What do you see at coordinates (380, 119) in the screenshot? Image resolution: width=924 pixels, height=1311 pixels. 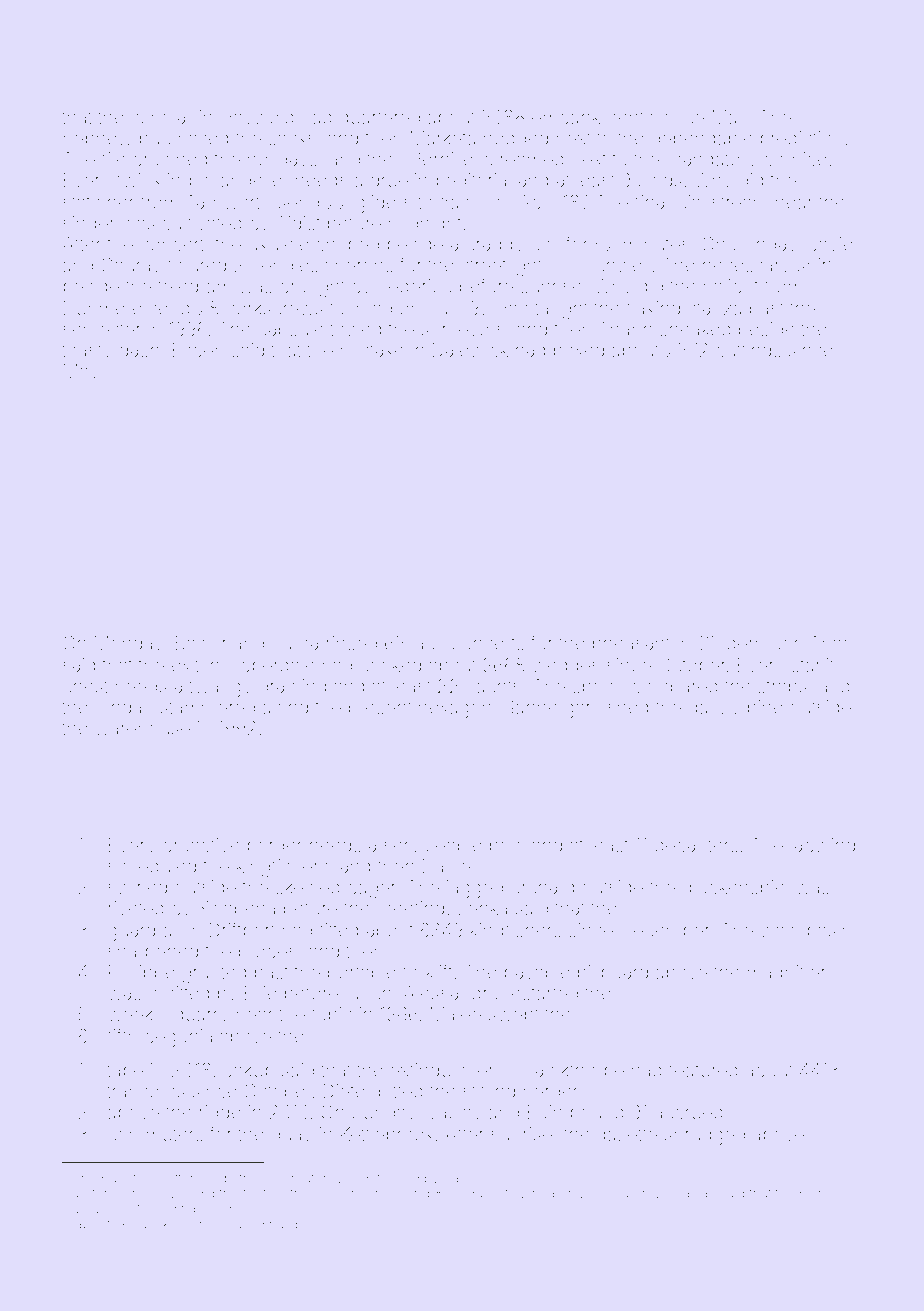 I see `quartered` at bounding box center [380, 119].
